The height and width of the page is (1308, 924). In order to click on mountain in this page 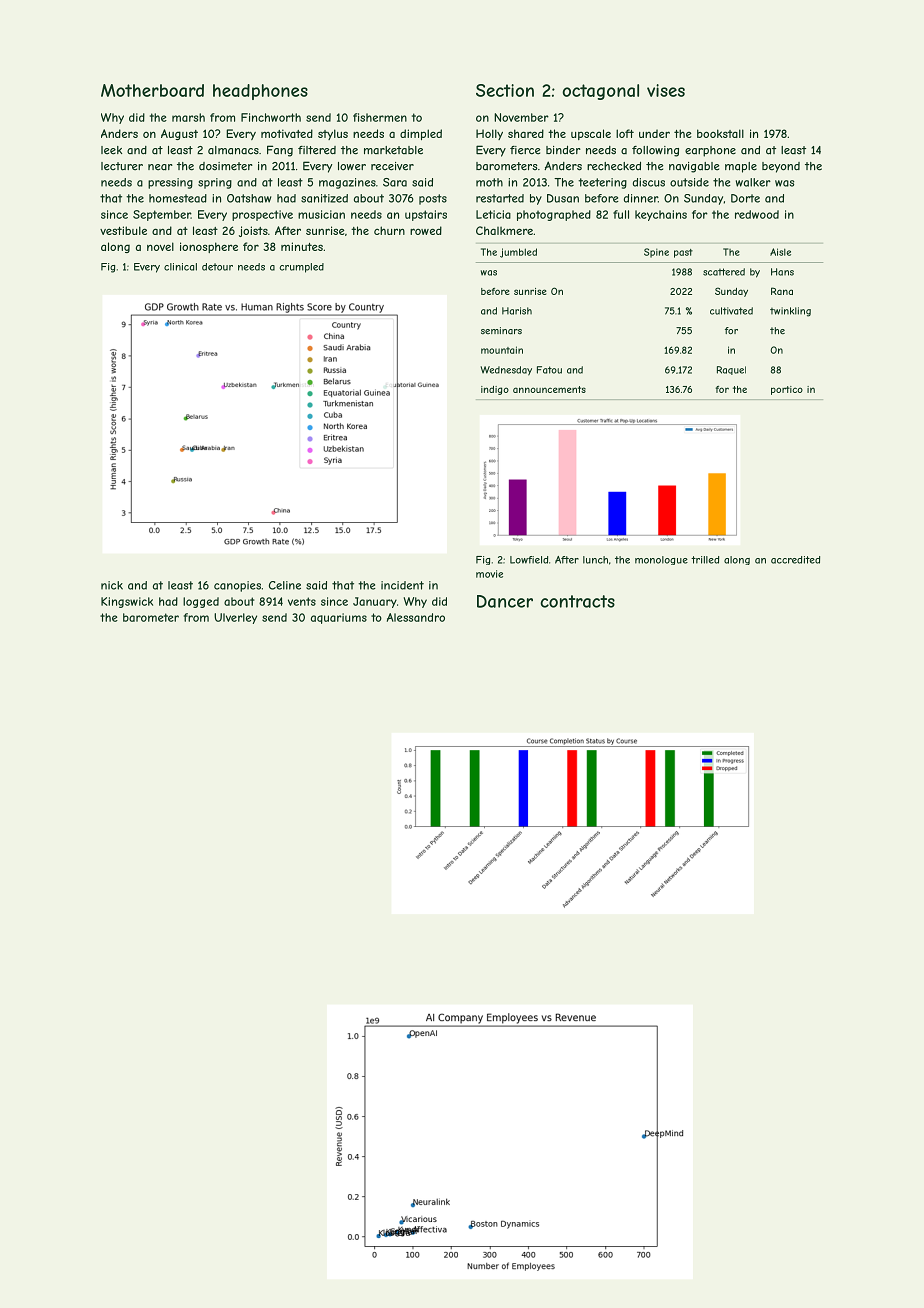, I will do `click(502, 350)`.
